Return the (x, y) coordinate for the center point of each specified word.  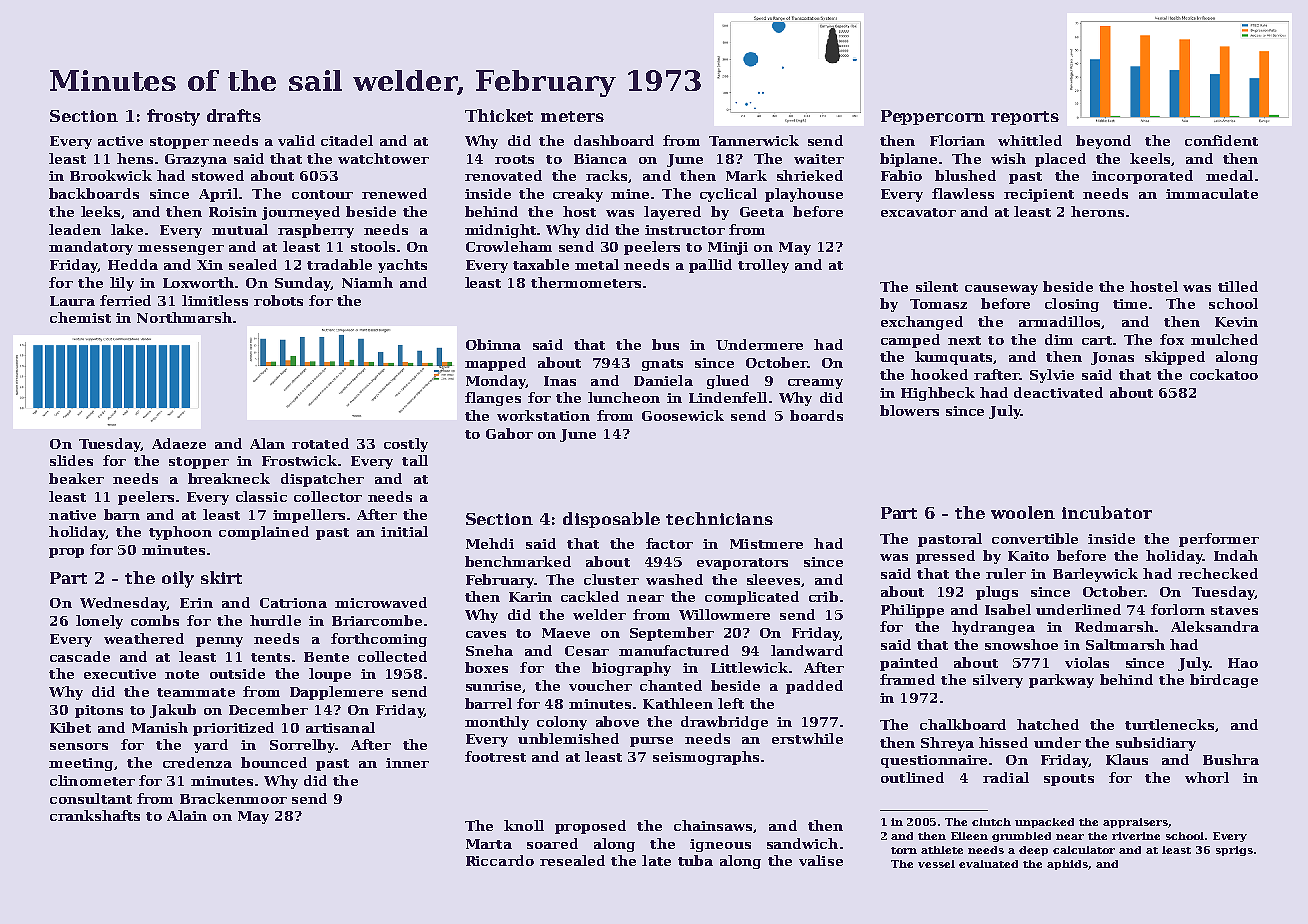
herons (1097, 211)
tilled (1238, 286)
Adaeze (179, 443)
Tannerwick (754, 140)
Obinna (493, 344)
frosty (173, 117)
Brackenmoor (233, 798)
